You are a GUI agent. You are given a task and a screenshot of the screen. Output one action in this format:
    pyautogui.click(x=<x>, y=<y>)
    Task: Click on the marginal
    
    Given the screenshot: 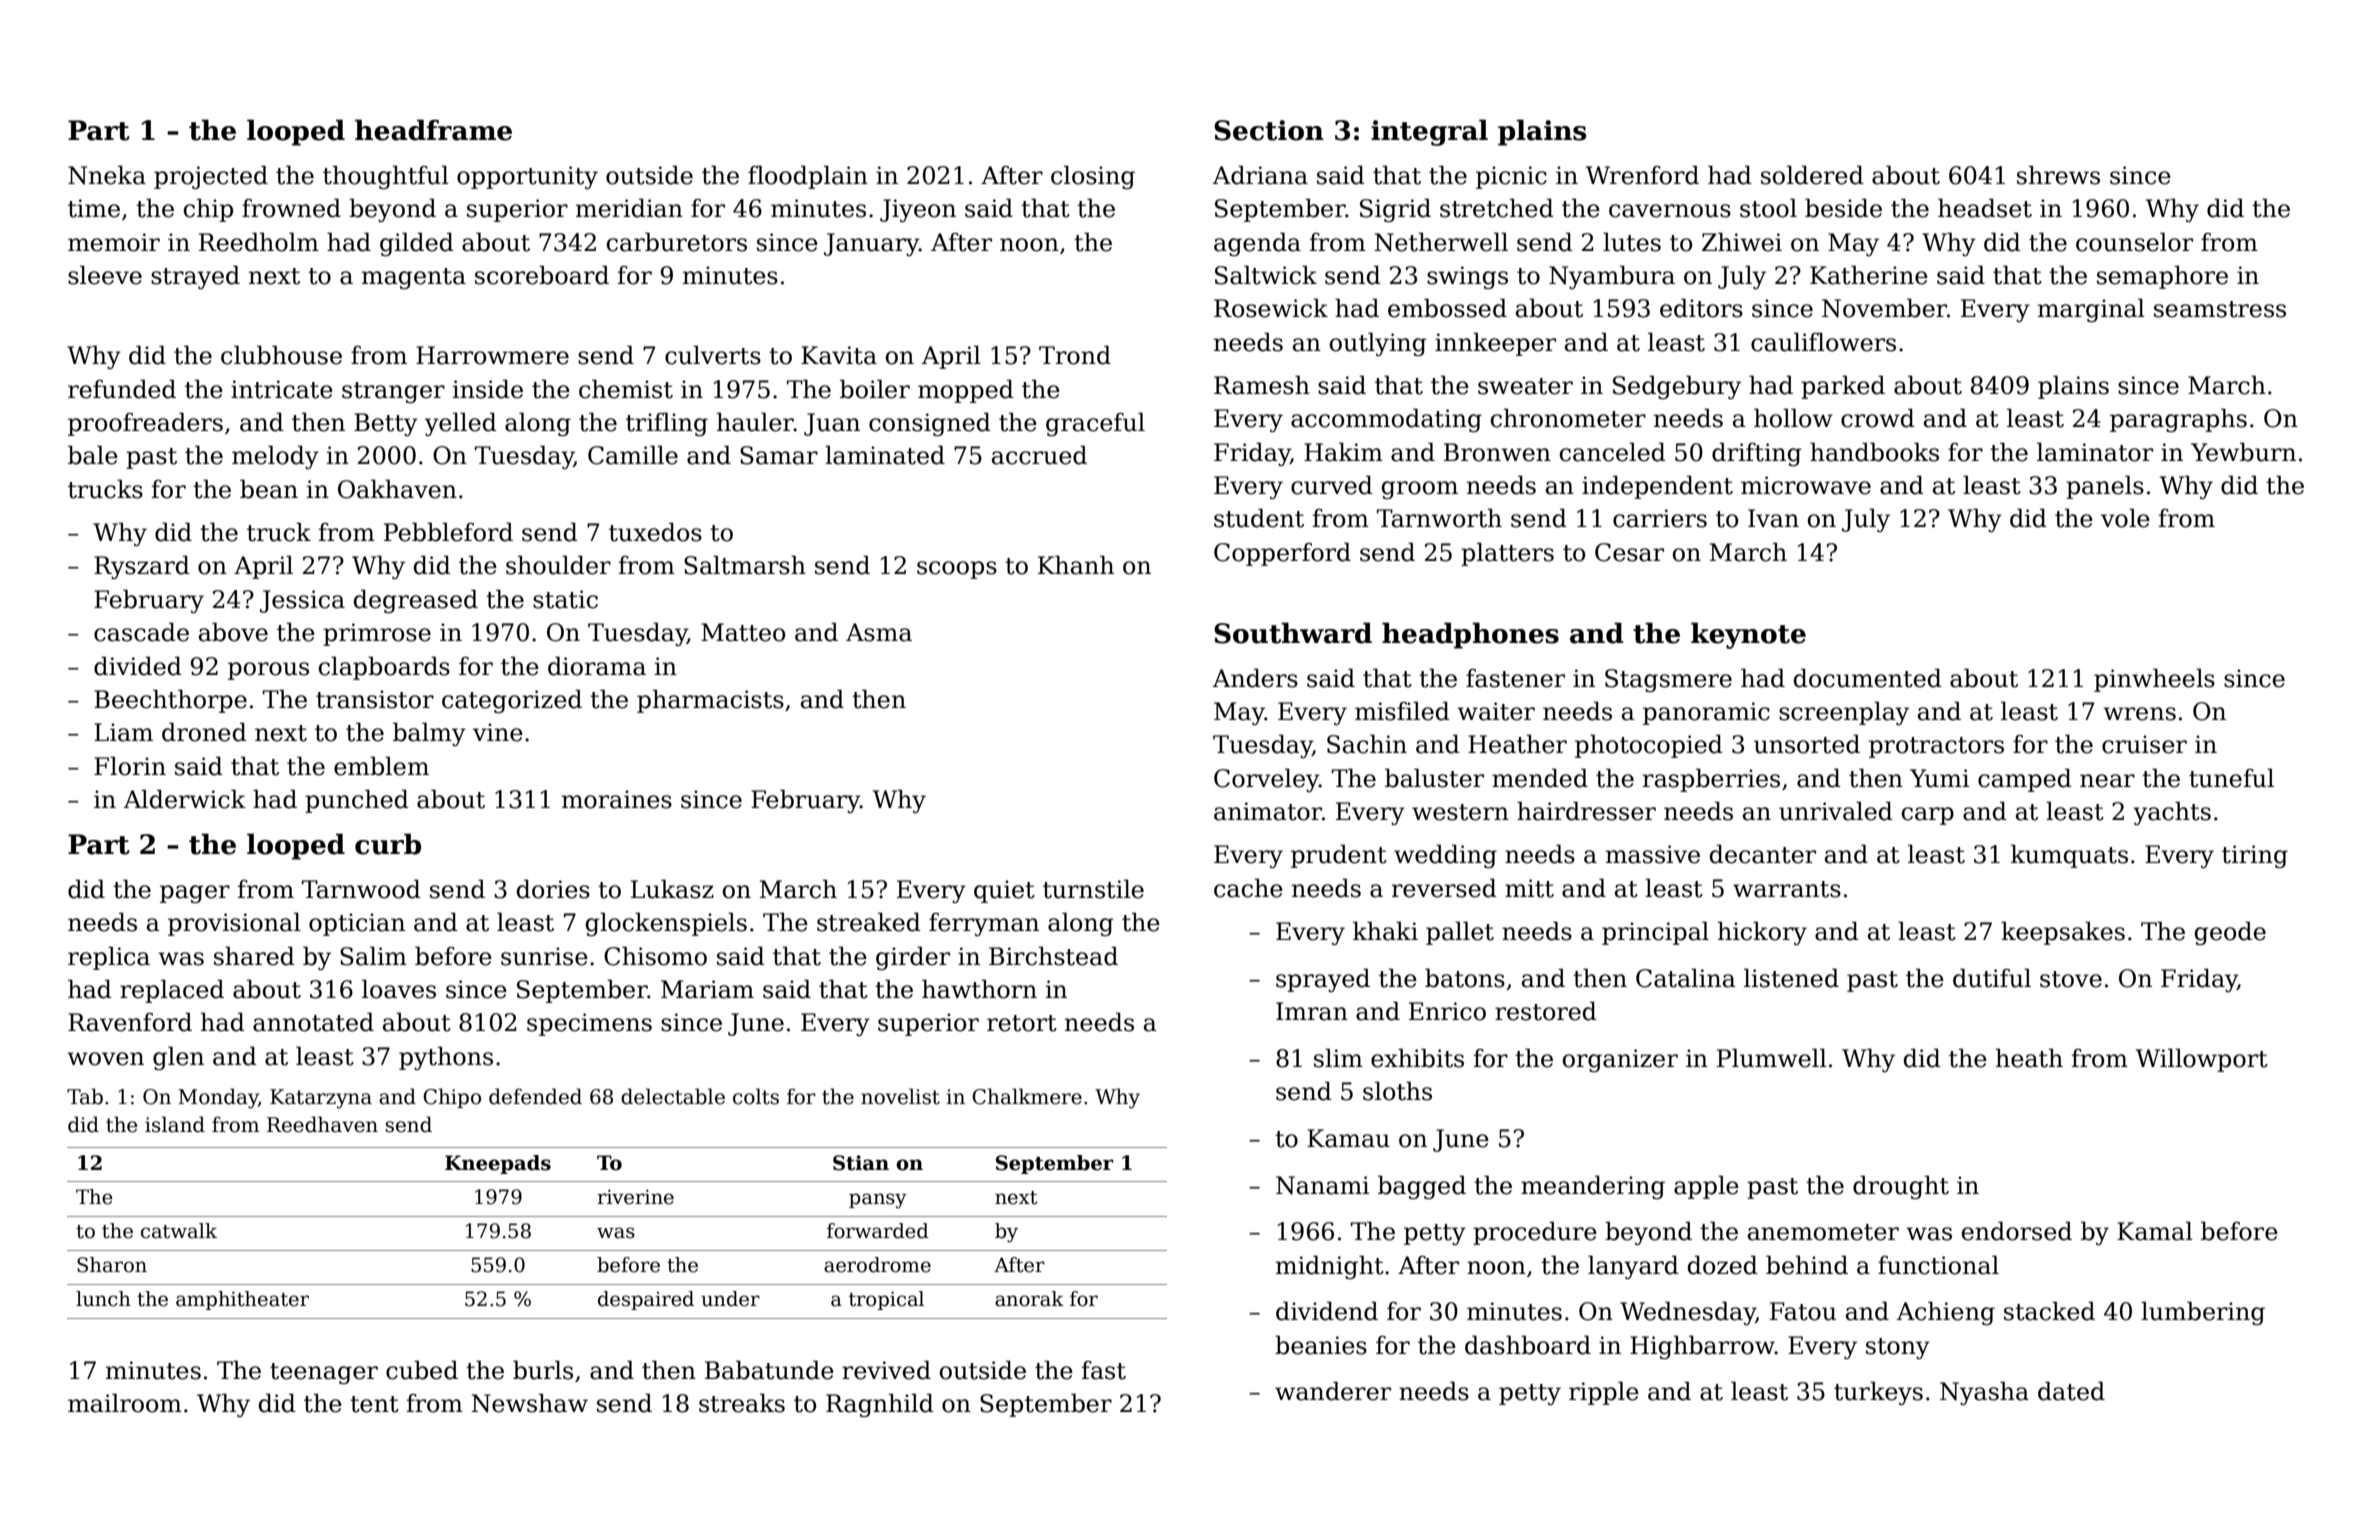 What is the action you would take?
    pyautogui.click(x=2091, y=310)
